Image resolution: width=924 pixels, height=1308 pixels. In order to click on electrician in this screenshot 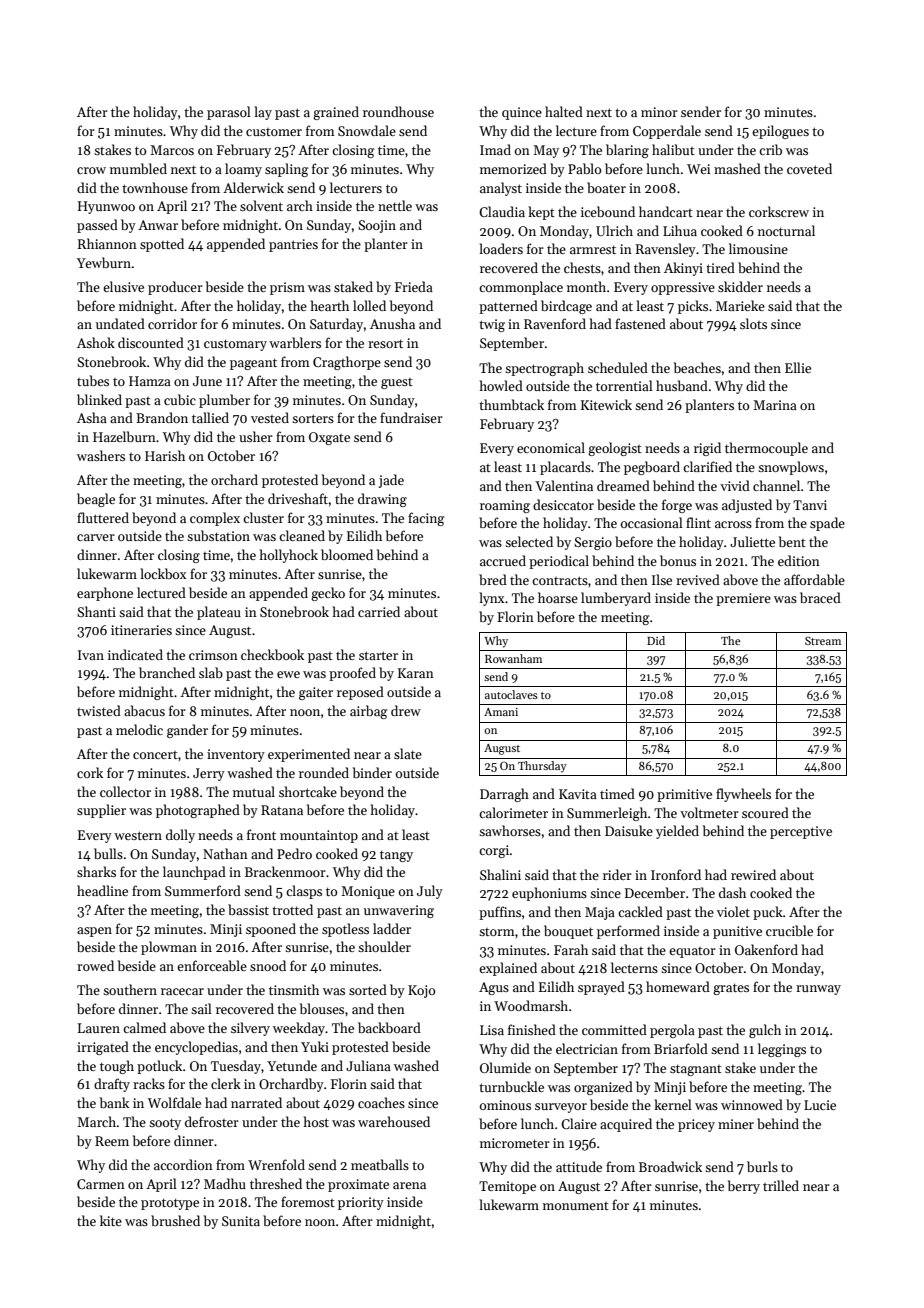, I will do `click(587, 1048)`.
